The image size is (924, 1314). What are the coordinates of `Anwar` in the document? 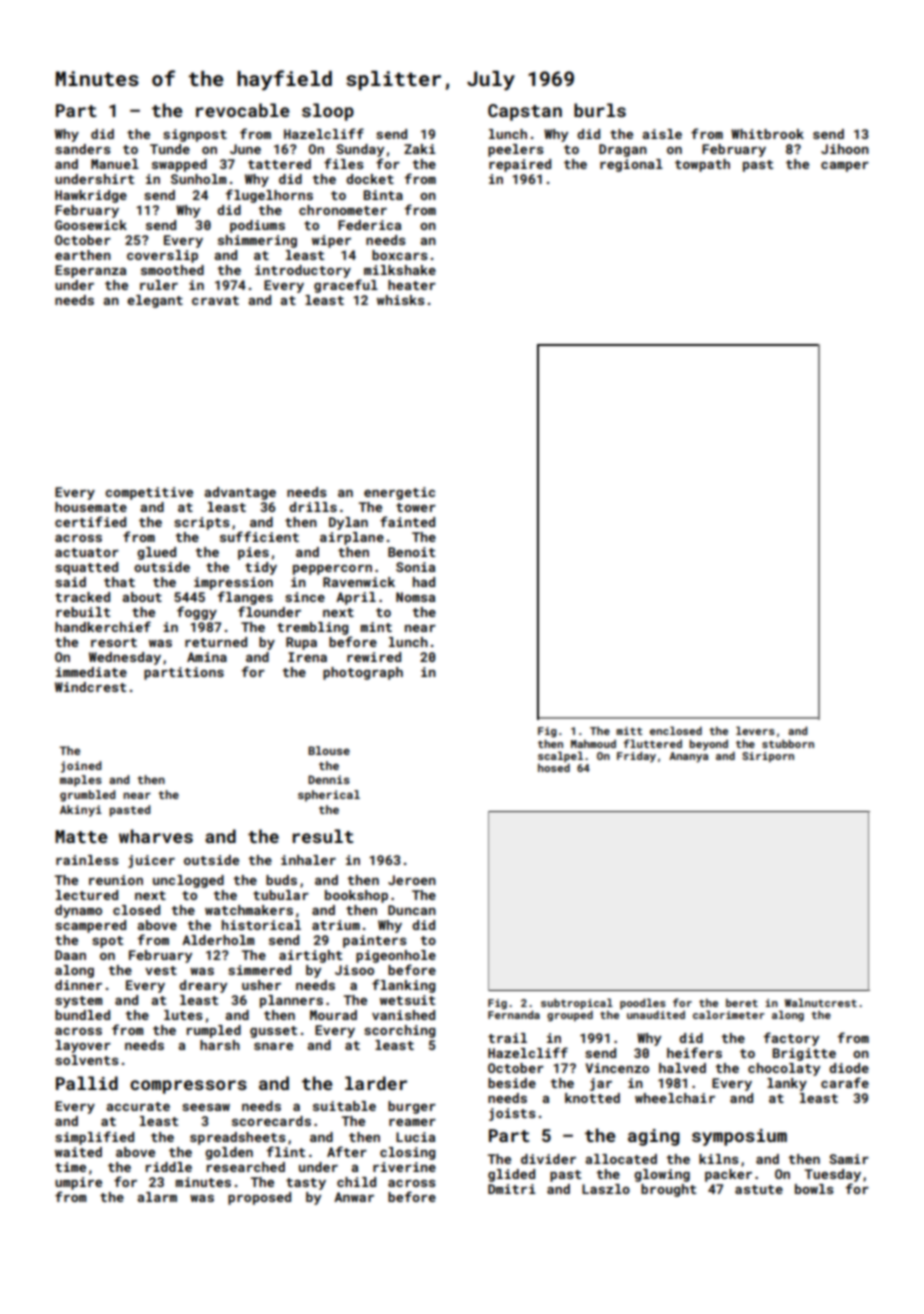 It's located at (354, 1197).
